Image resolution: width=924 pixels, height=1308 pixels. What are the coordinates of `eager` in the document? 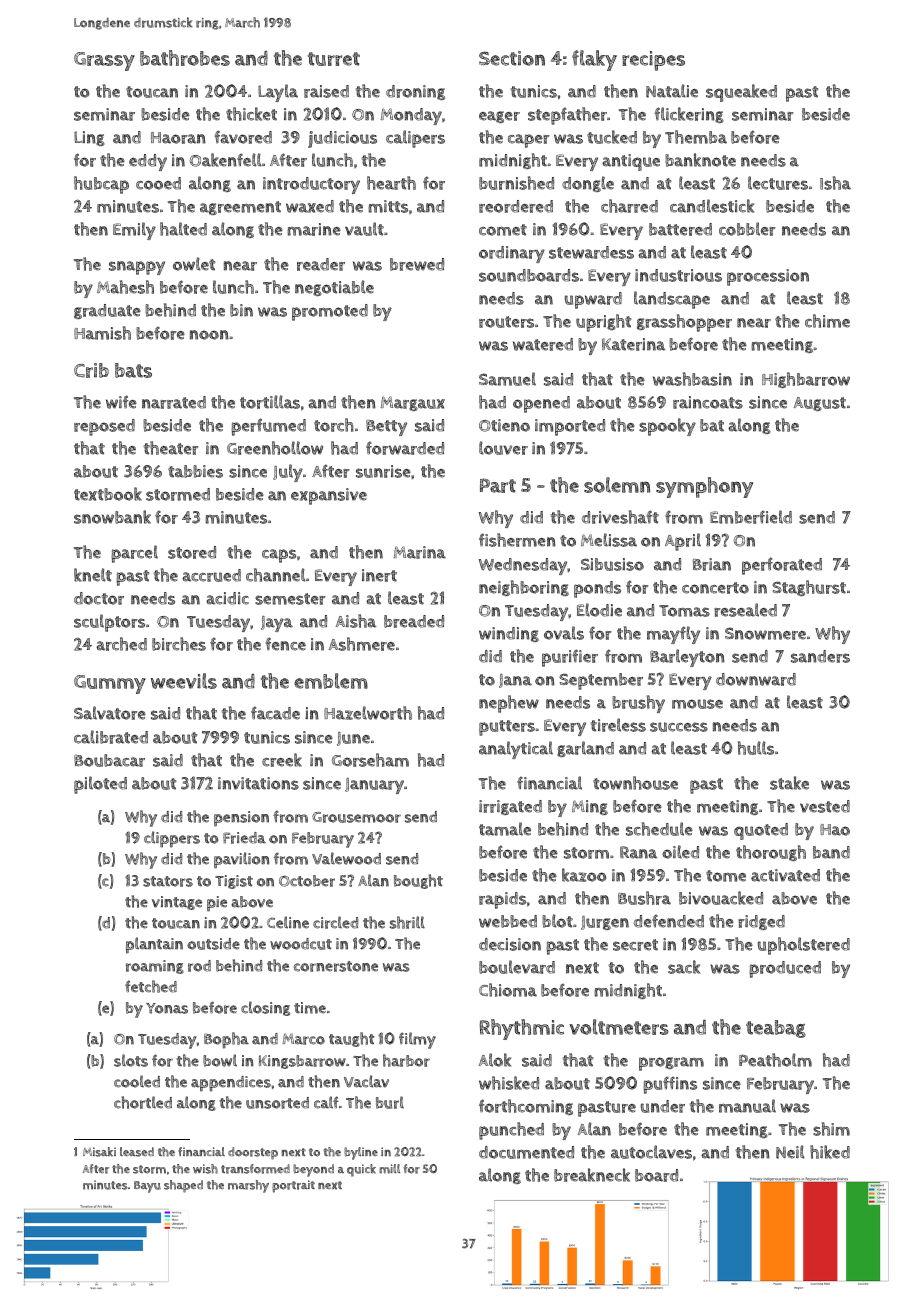 It's located at (499, 117).
